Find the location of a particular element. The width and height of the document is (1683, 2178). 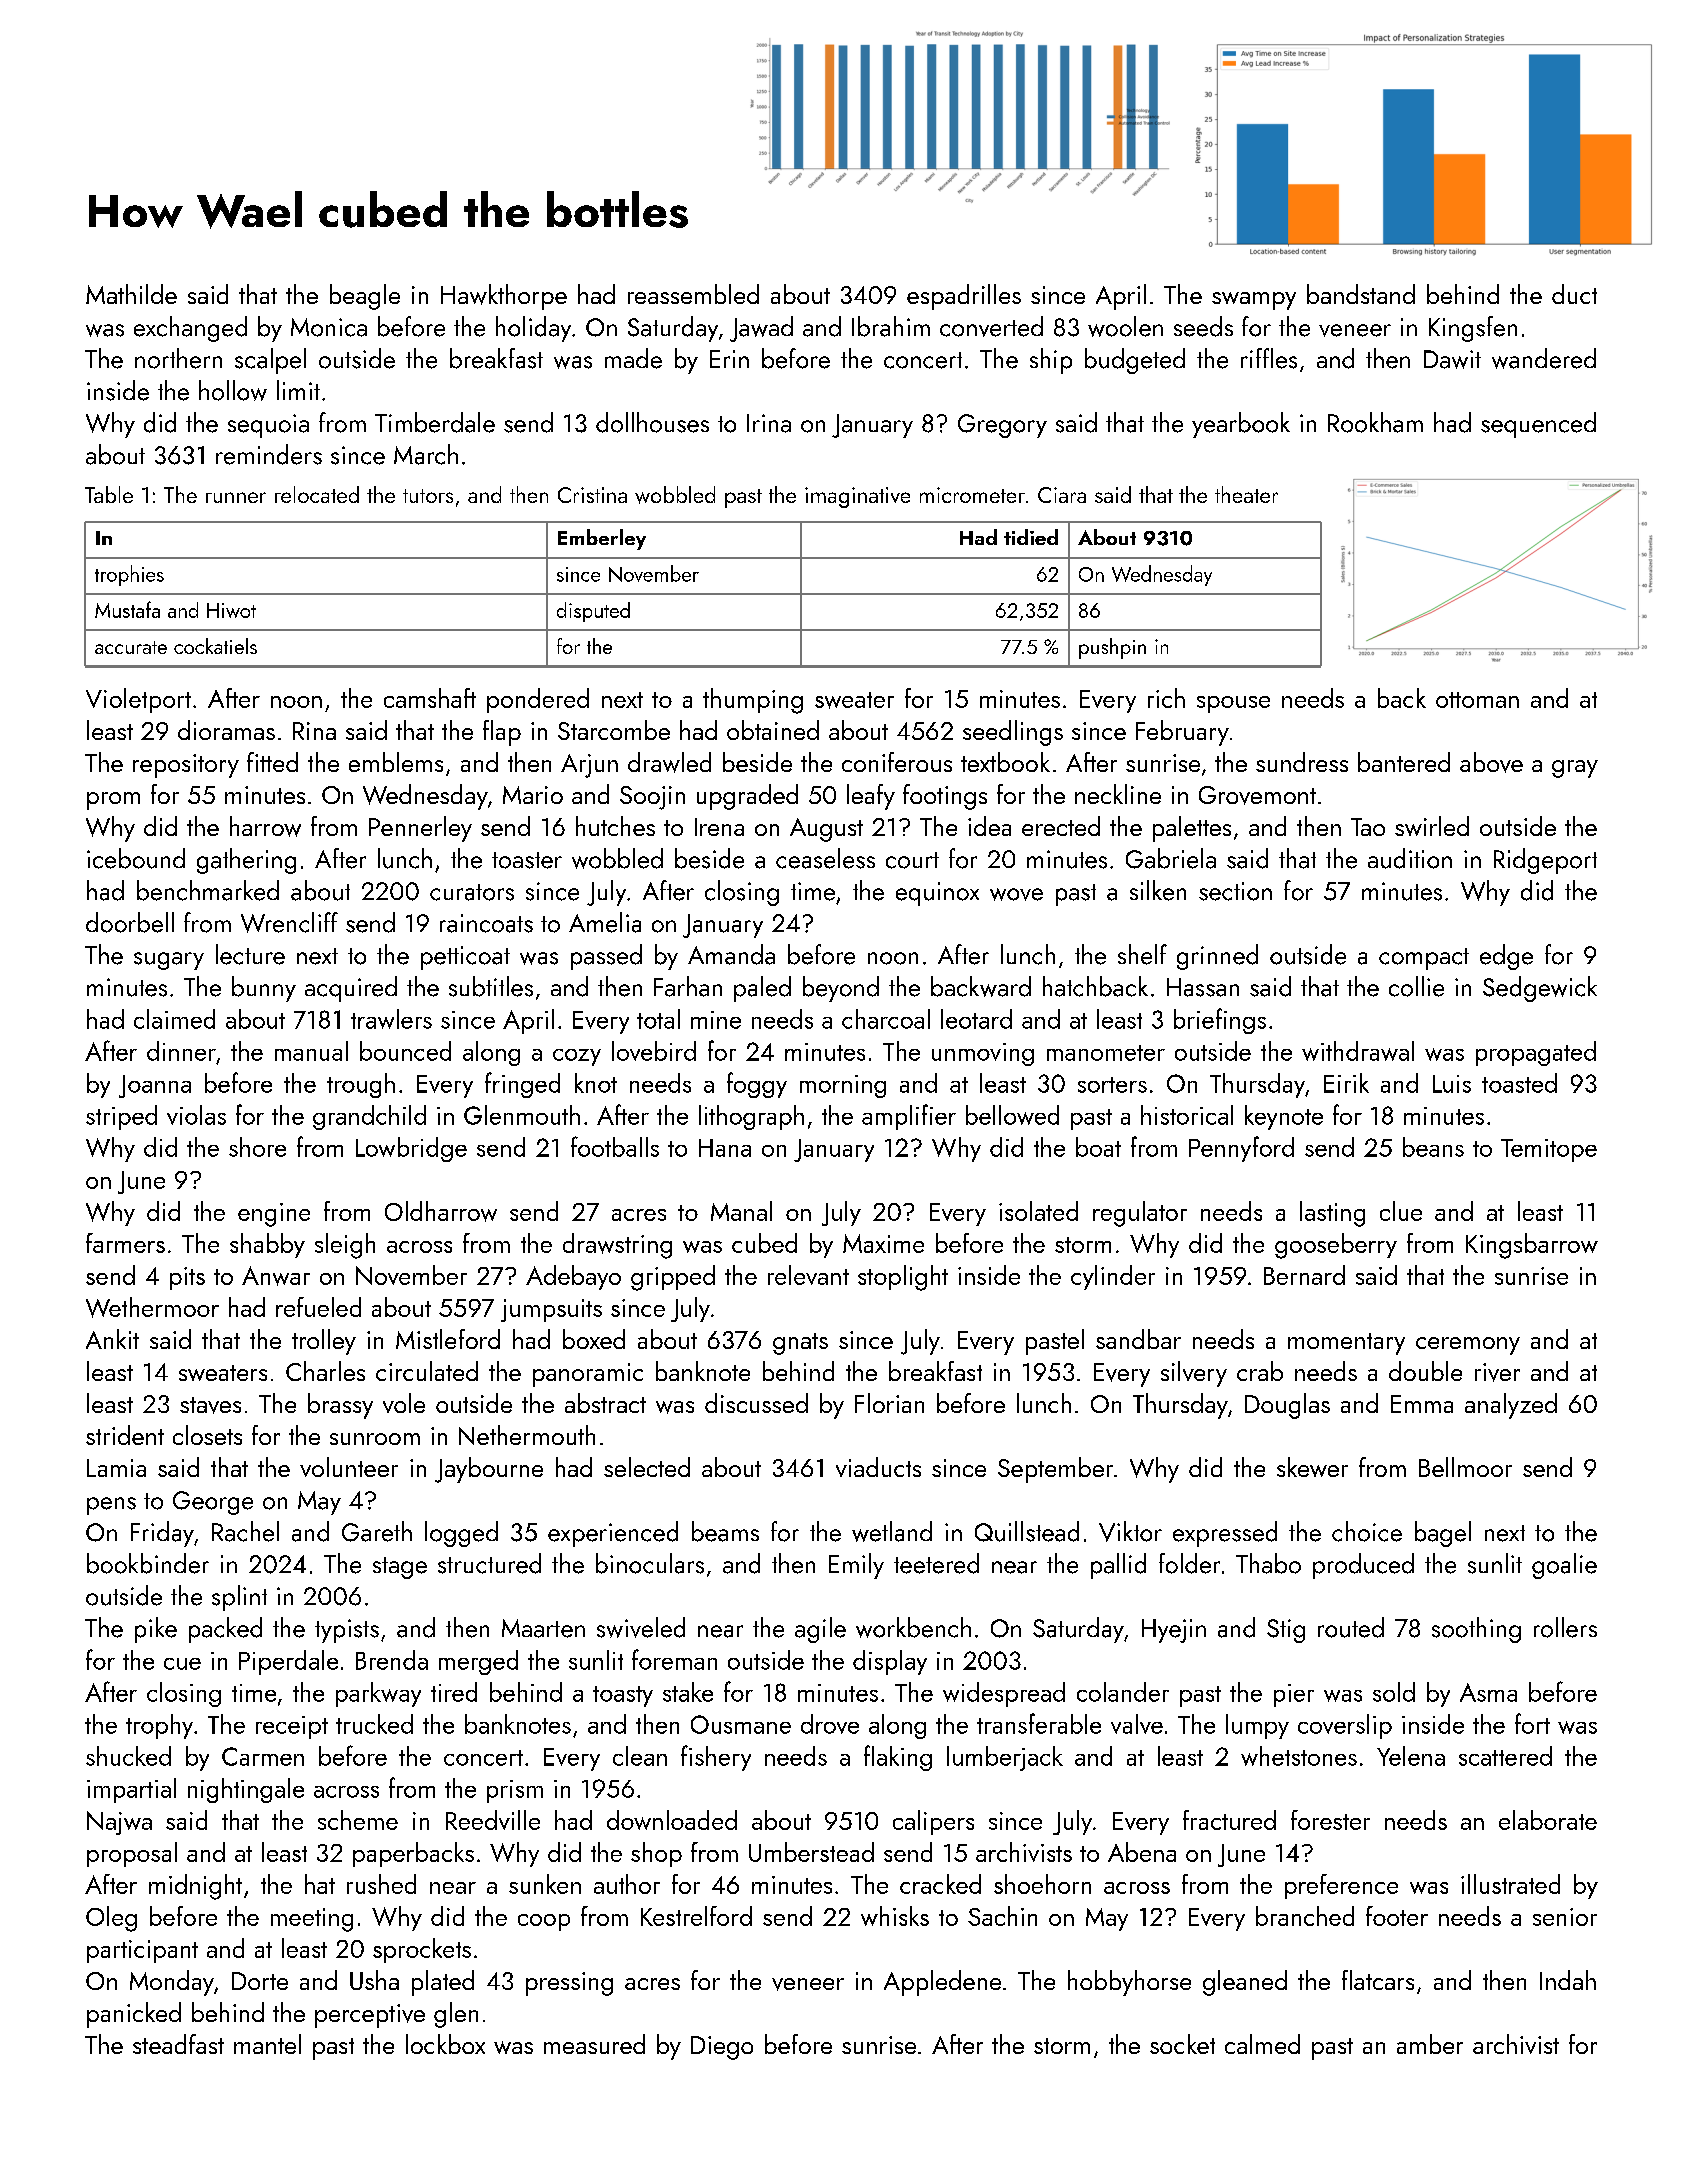

whisks is located at coordinates (895, 1916).
